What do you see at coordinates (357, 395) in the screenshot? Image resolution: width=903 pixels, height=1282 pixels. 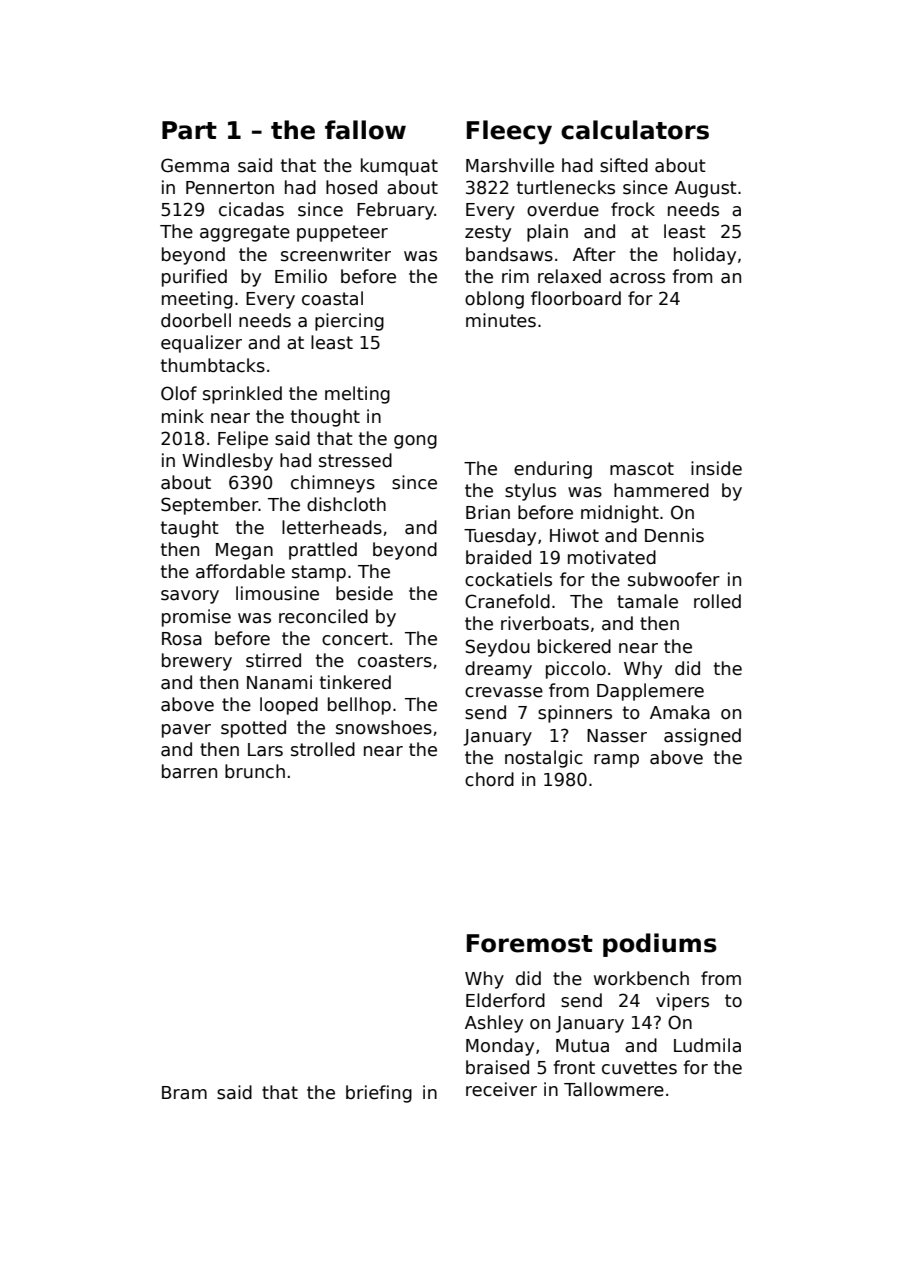 I see `melting` at bounding box center [357, 395].
